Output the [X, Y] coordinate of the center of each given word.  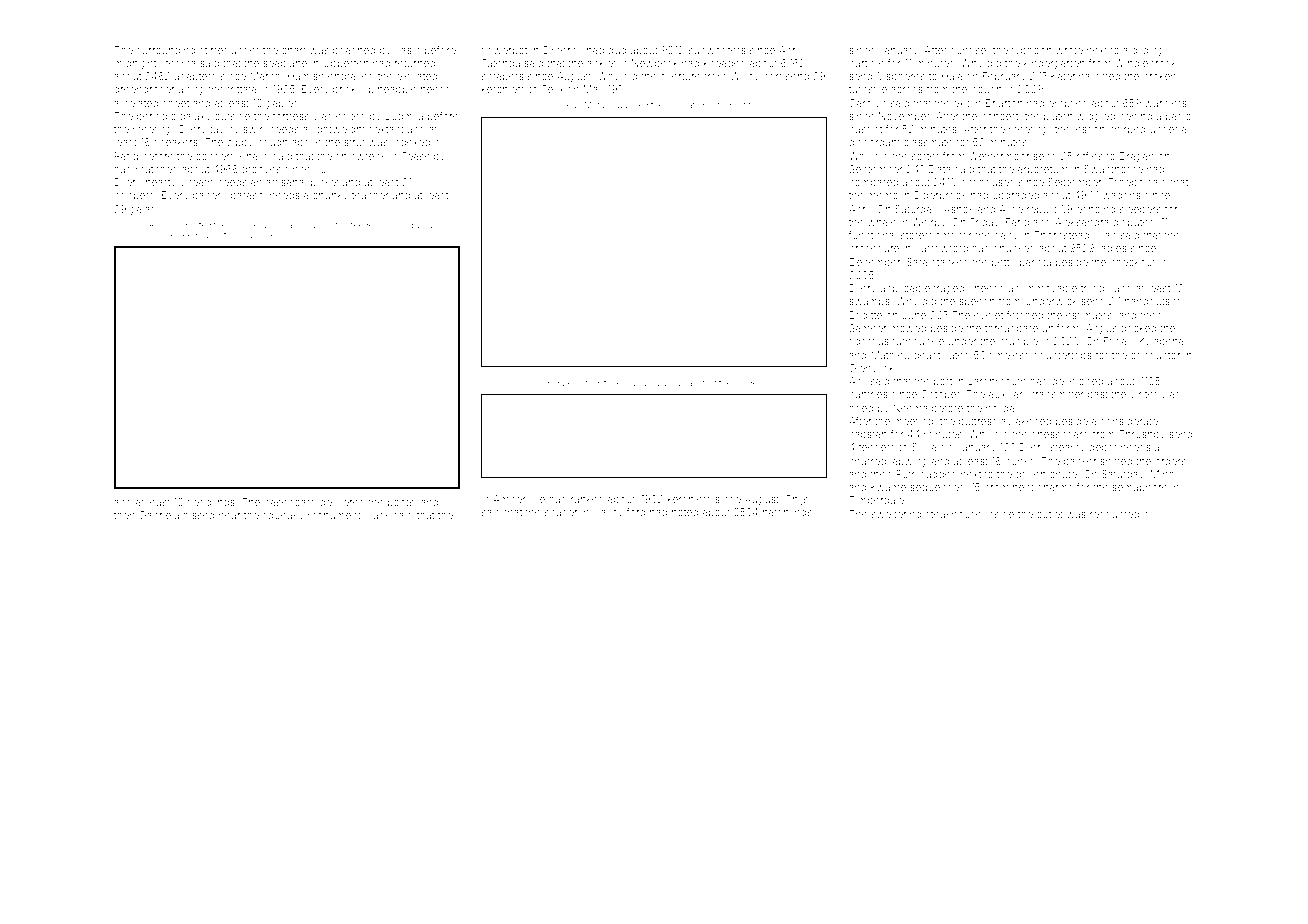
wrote [1069, 50]
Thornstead [1061, 235]
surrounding [166, 51]
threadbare [1011, 328]
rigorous [869, 342]
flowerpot [504, 51]
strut [354, 142]
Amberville [519, 499]
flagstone [603, 383]
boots [401, 502]
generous [132, 236]
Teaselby [423, 157]
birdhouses [987, 182]
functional [872, 235]
